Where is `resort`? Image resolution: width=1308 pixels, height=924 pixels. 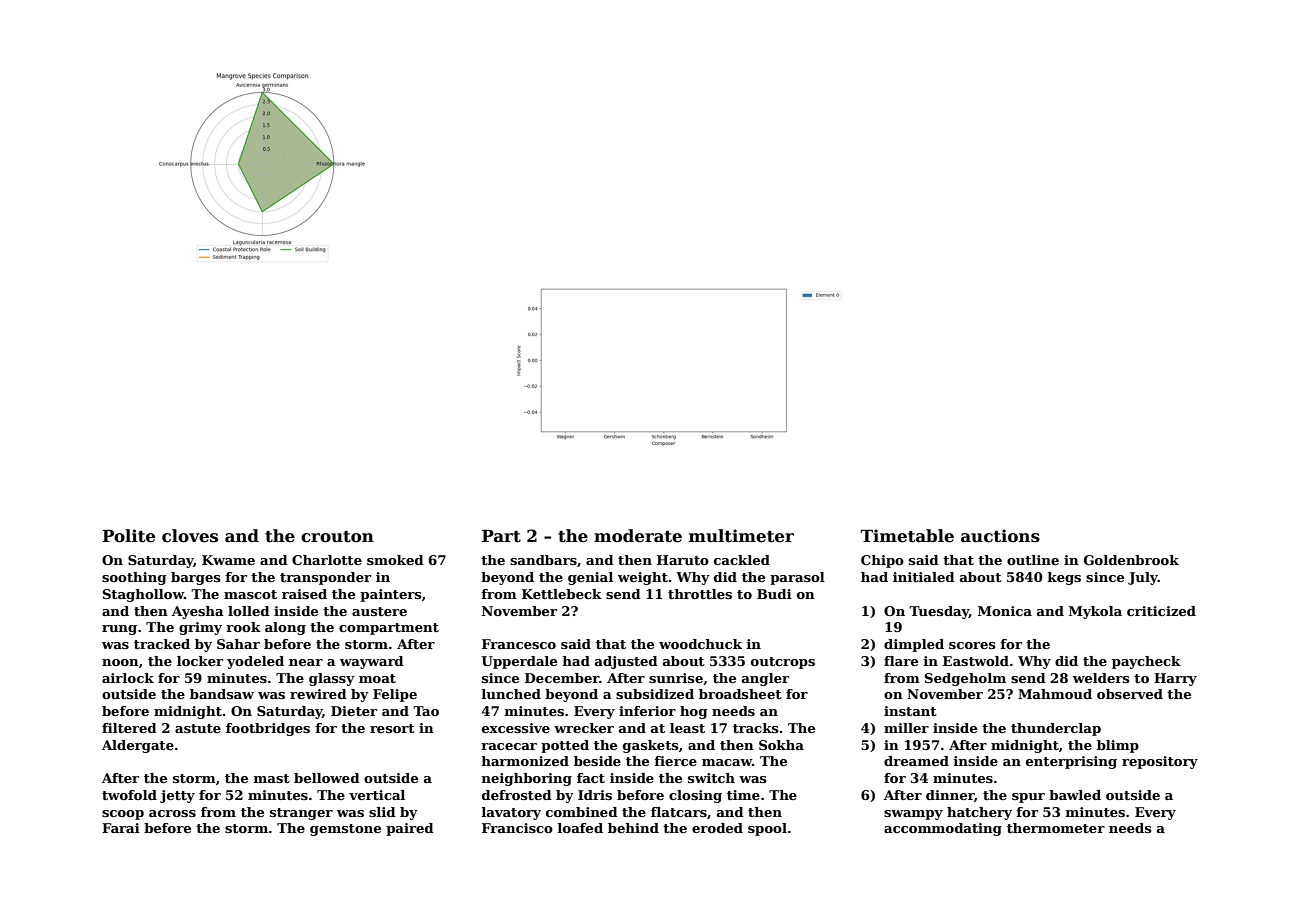 resort is located at coordinates (392, 728).
